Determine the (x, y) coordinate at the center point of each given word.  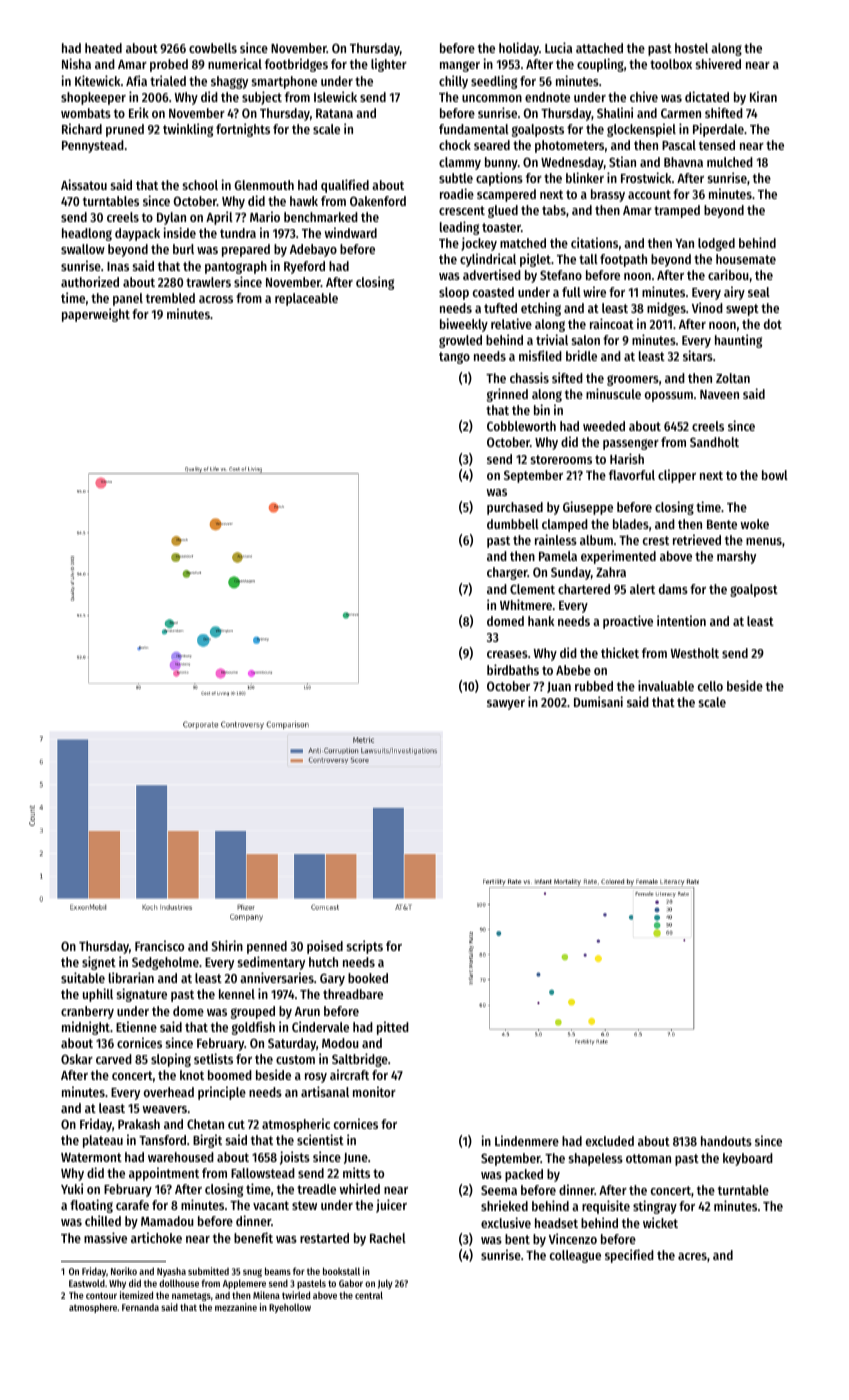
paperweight (96, 315)
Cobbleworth (521, 426)
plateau (103, 1141)
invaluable (666, 685)
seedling (494, 82)
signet (99, 963)
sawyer (506, 705)
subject (262, 98)
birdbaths (513, 669)
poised (325, 947)
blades (631, 524)
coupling (600, 65)
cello (710, 686)
